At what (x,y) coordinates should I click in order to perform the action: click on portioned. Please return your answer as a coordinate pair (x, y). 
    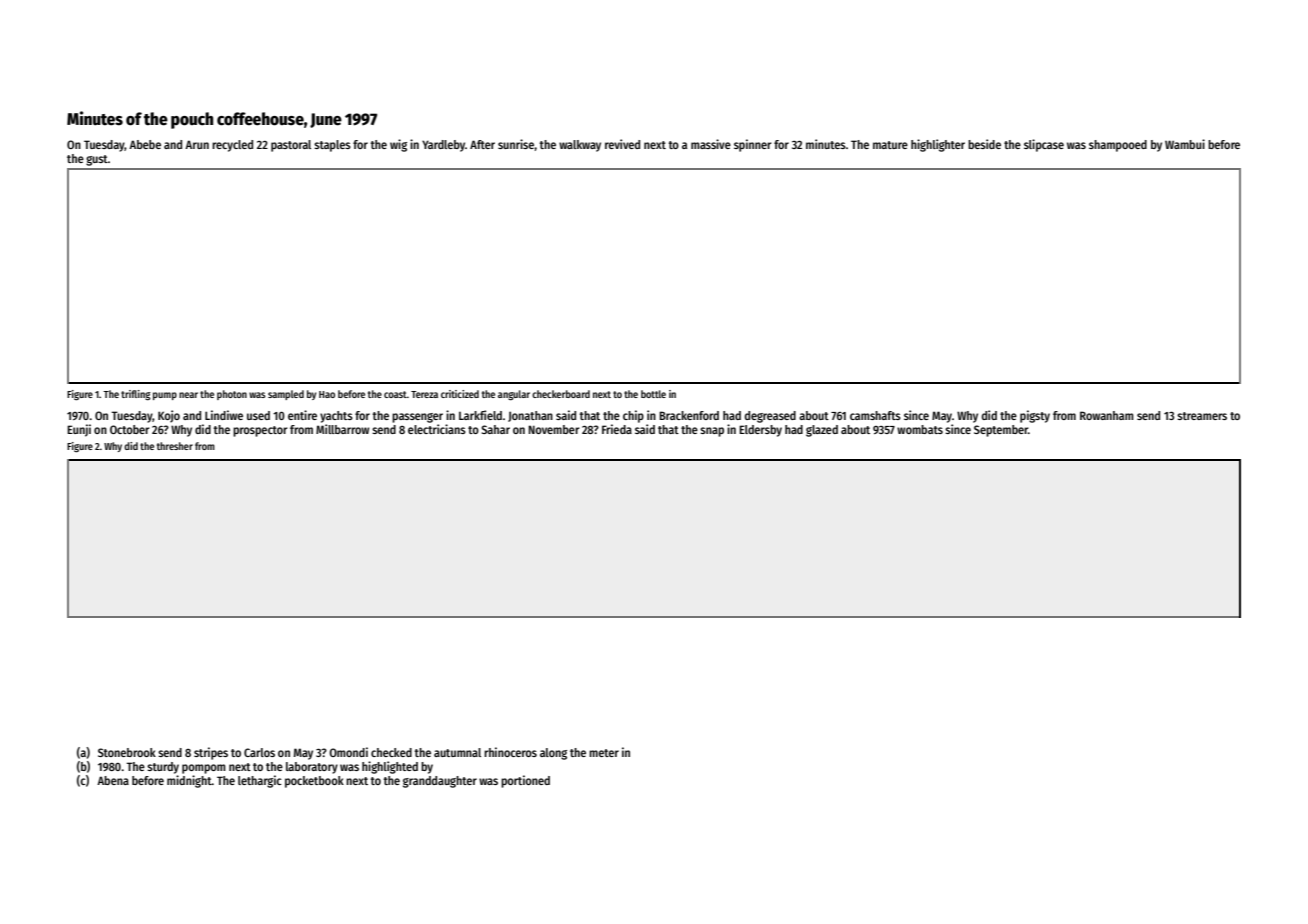
    Looking at the image, I should click on (525, 781).
